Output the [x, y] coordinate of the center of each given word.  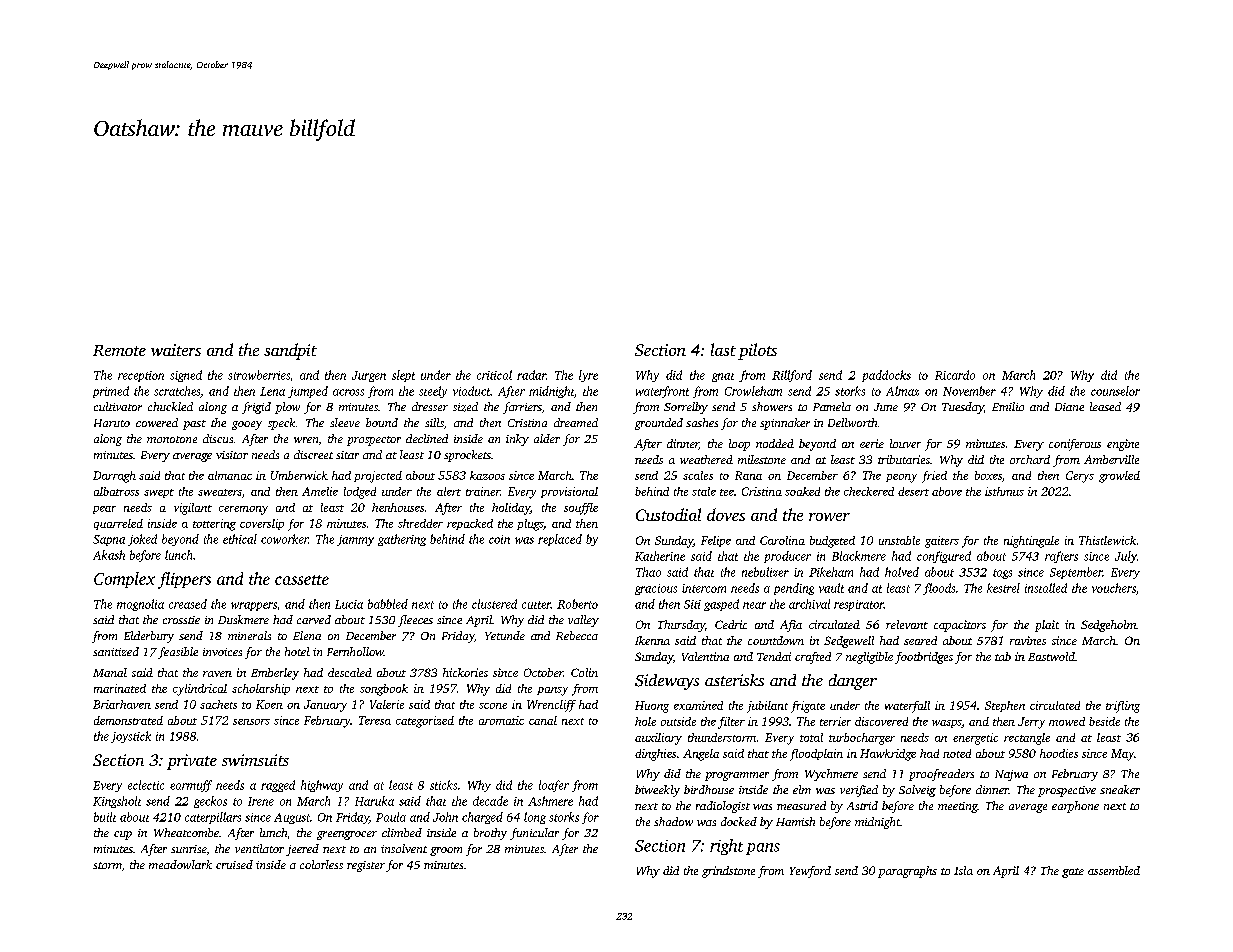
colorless [321, 864]
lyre [588, 376]
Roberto [577, 604]
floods [939, 589]
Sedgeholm [1108, 626]
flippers [184, 580]
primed [111, 392]
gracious [656, 589]
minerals [249, 635]
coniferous [1075, 445]
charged [482, 818]
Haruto [112, 423]
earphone [1075, 807]
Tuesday [963, 408]
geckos [210, 802]
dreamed [576, 422]
